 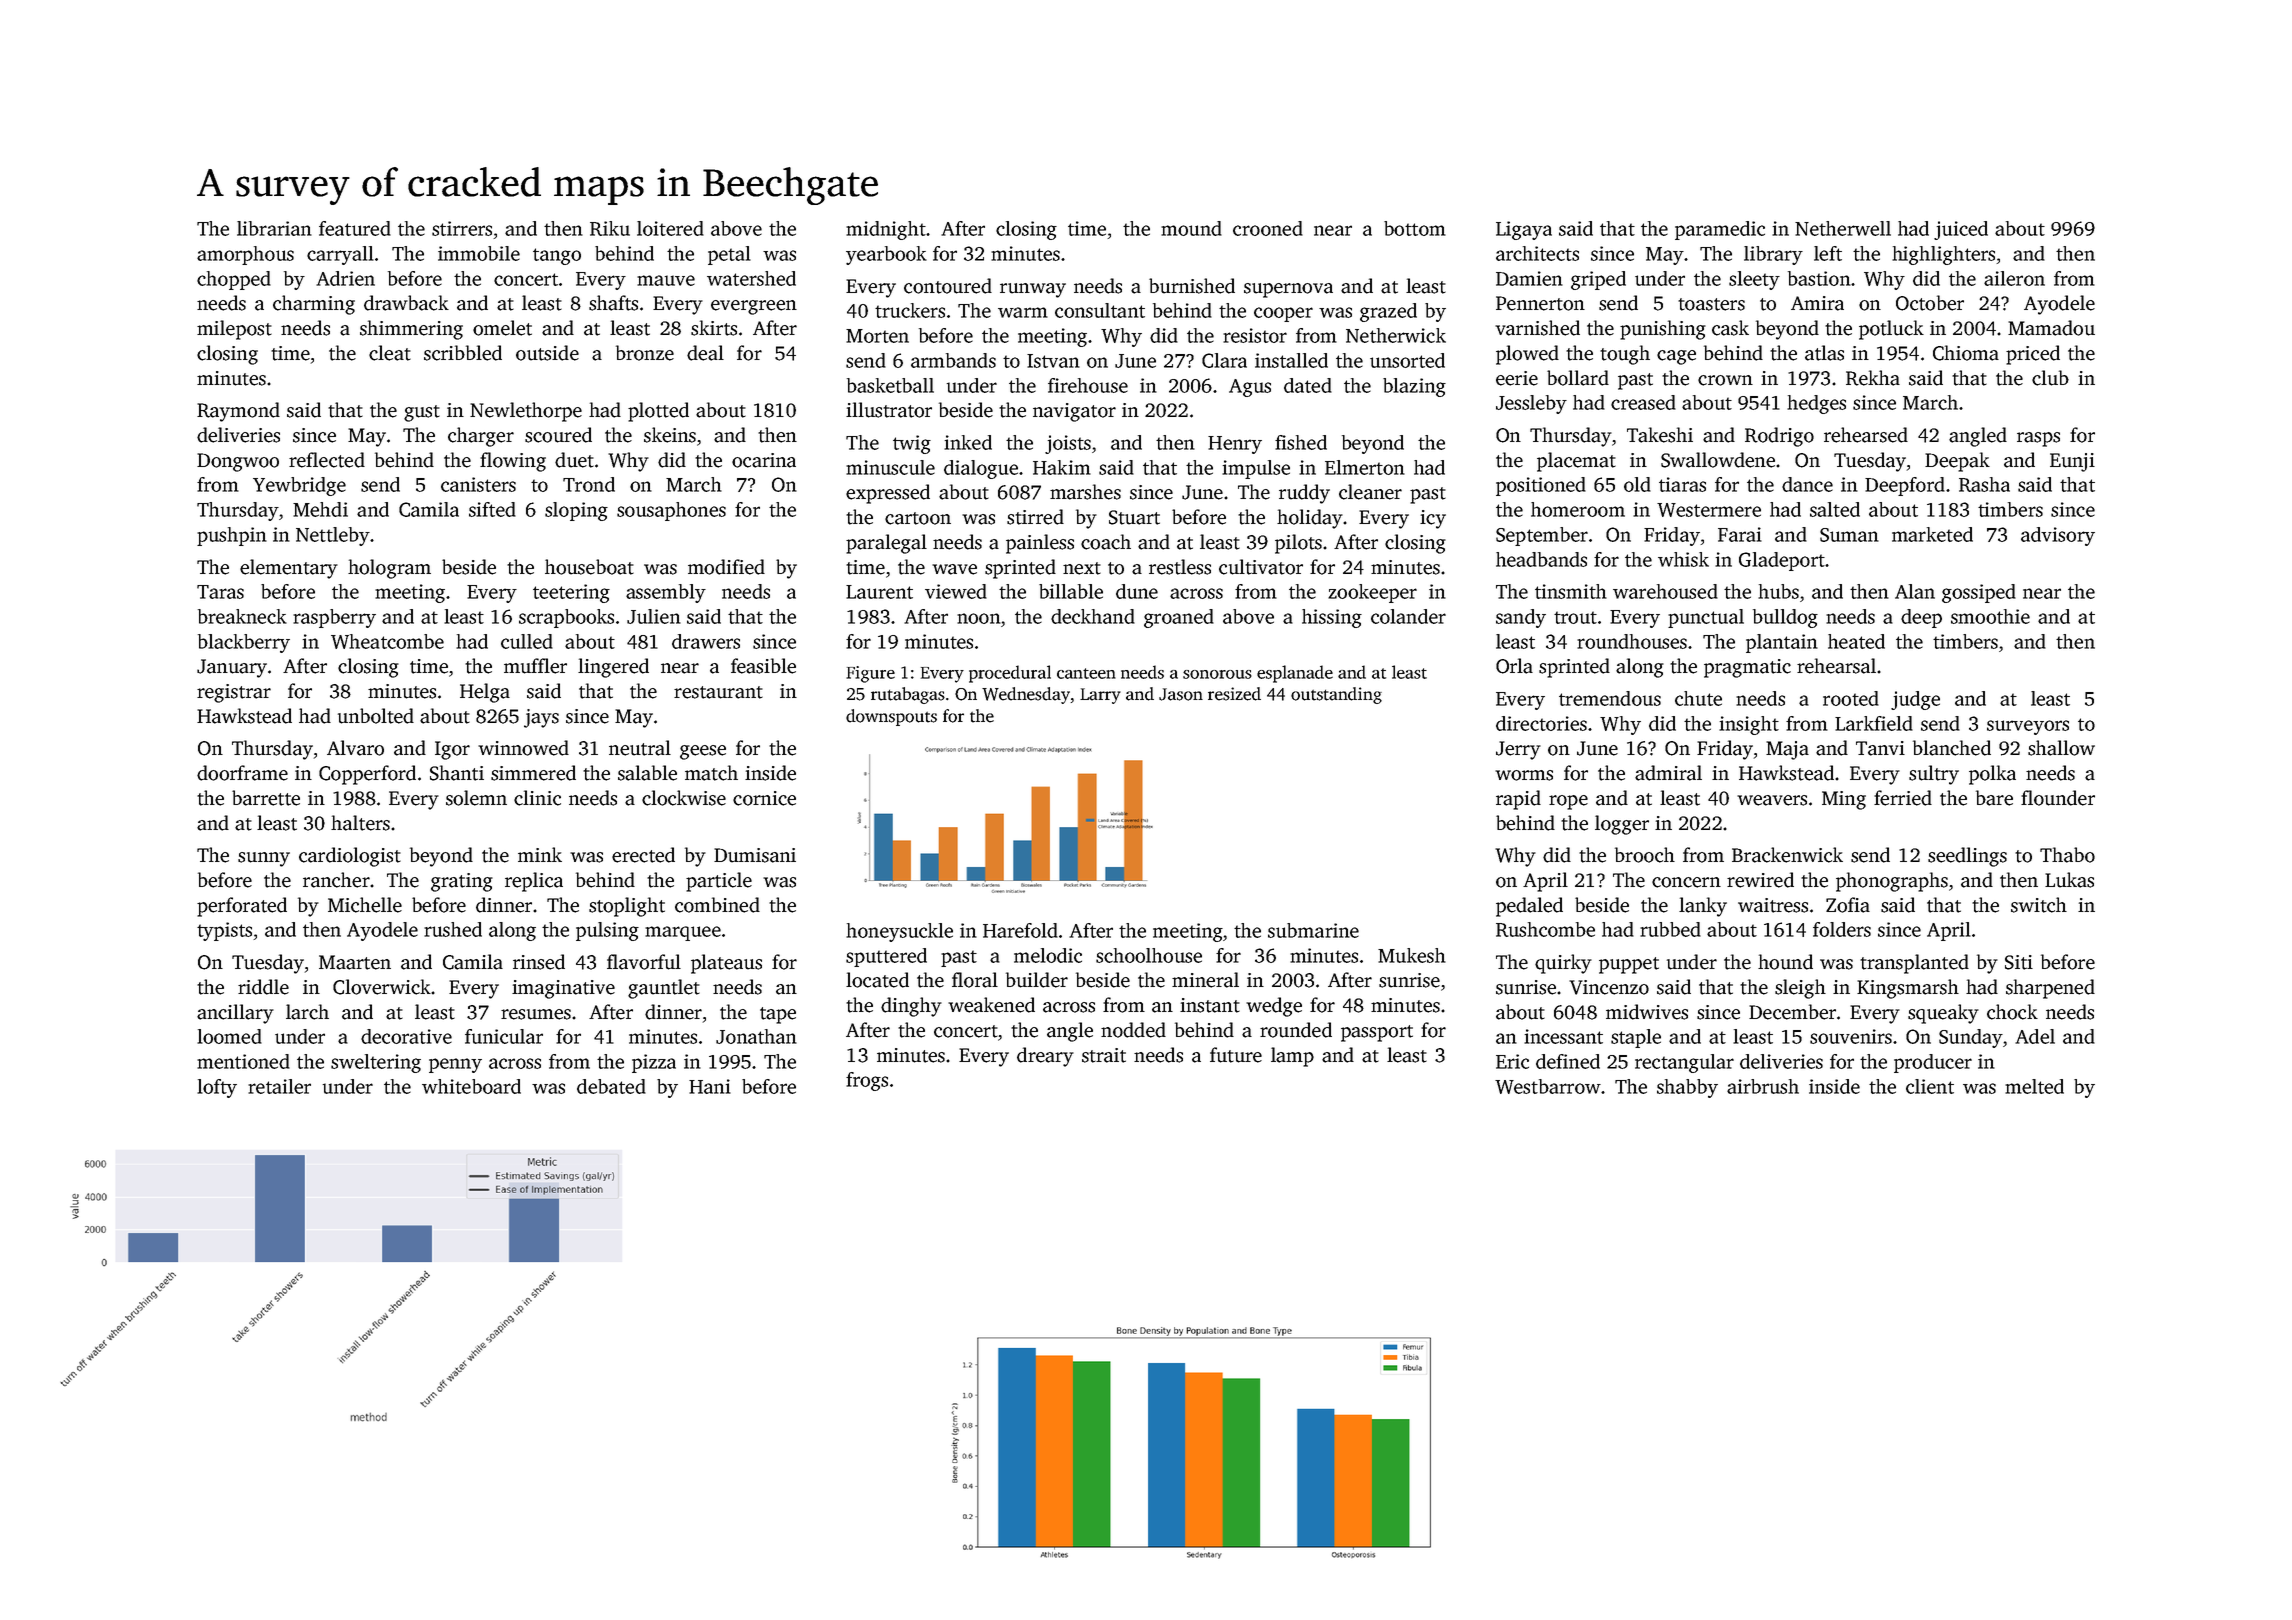 What do you see at coordinates (382, 987) in the screenshot?
I see `Cloverwick` at bounding box center [382, 987].
